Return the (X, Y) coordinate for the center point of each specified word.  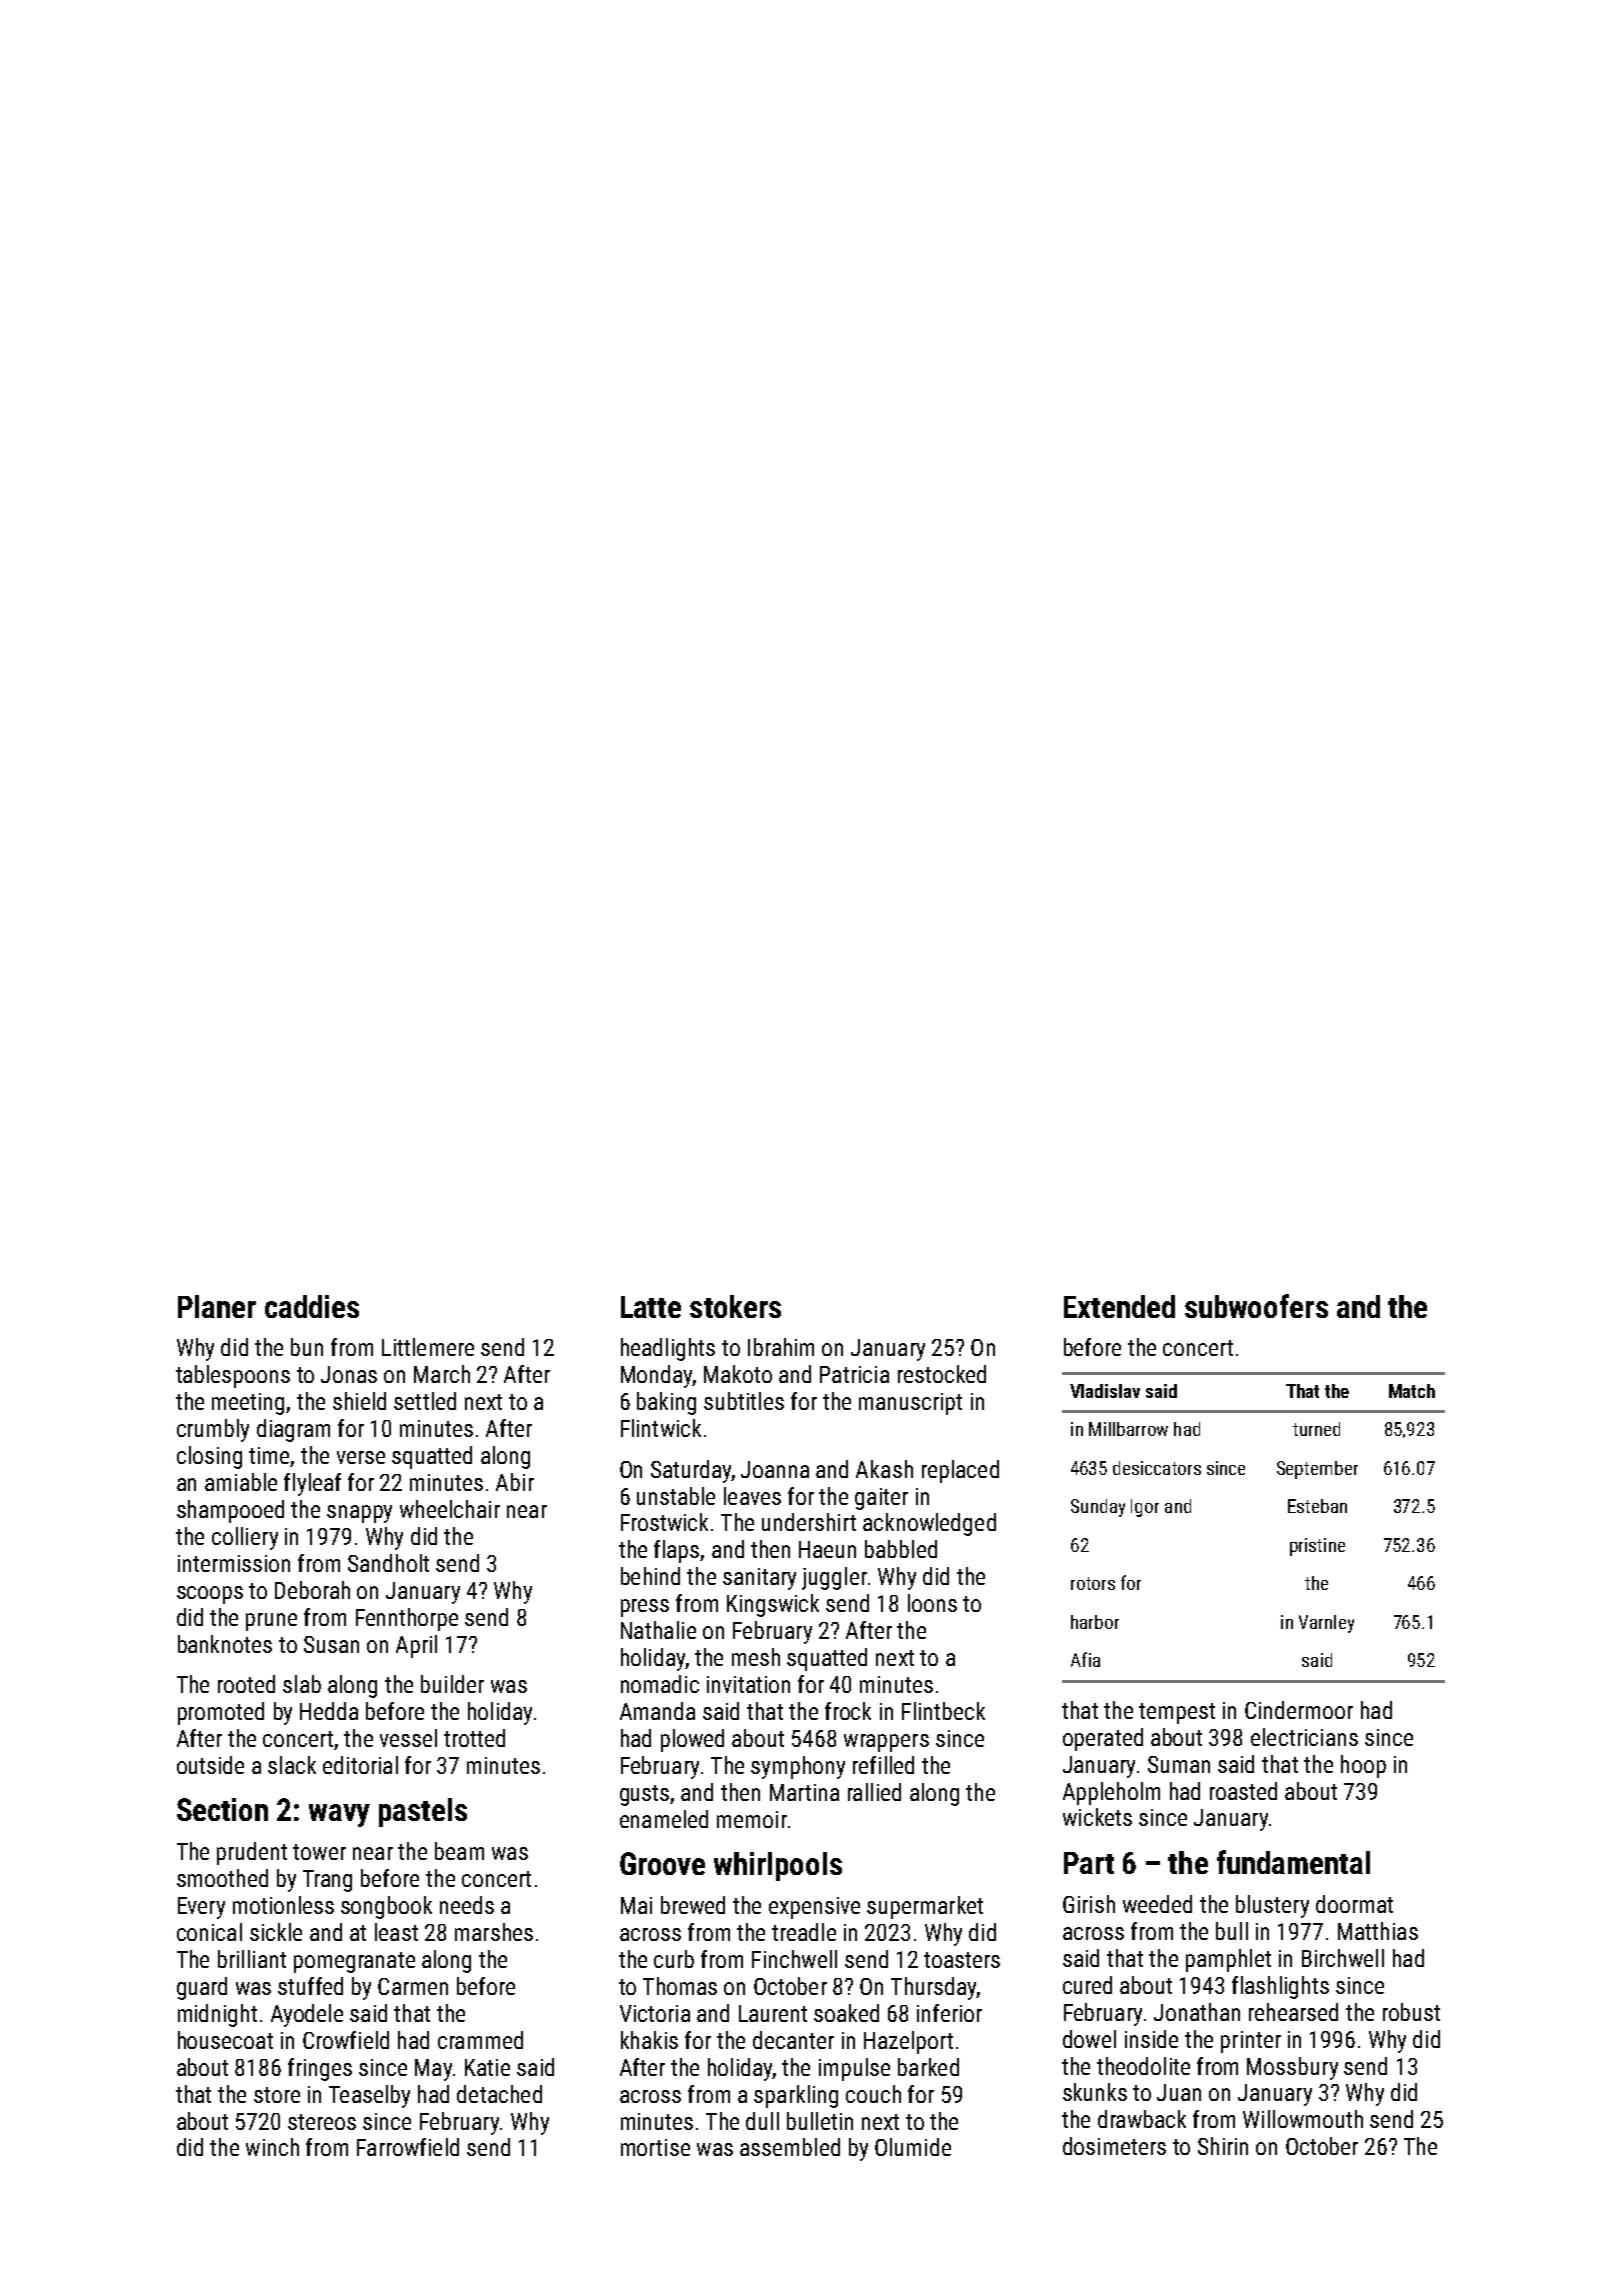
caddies (312, 1306)
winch (272, 2147)
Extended (1119, 1306)
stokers (735, 1306)
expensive (814, 1908)
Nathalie (658, 1630)
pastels (423, 1812)
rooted (246, 1684)
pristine (1317, 1547)
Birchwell (1343, 1958)
